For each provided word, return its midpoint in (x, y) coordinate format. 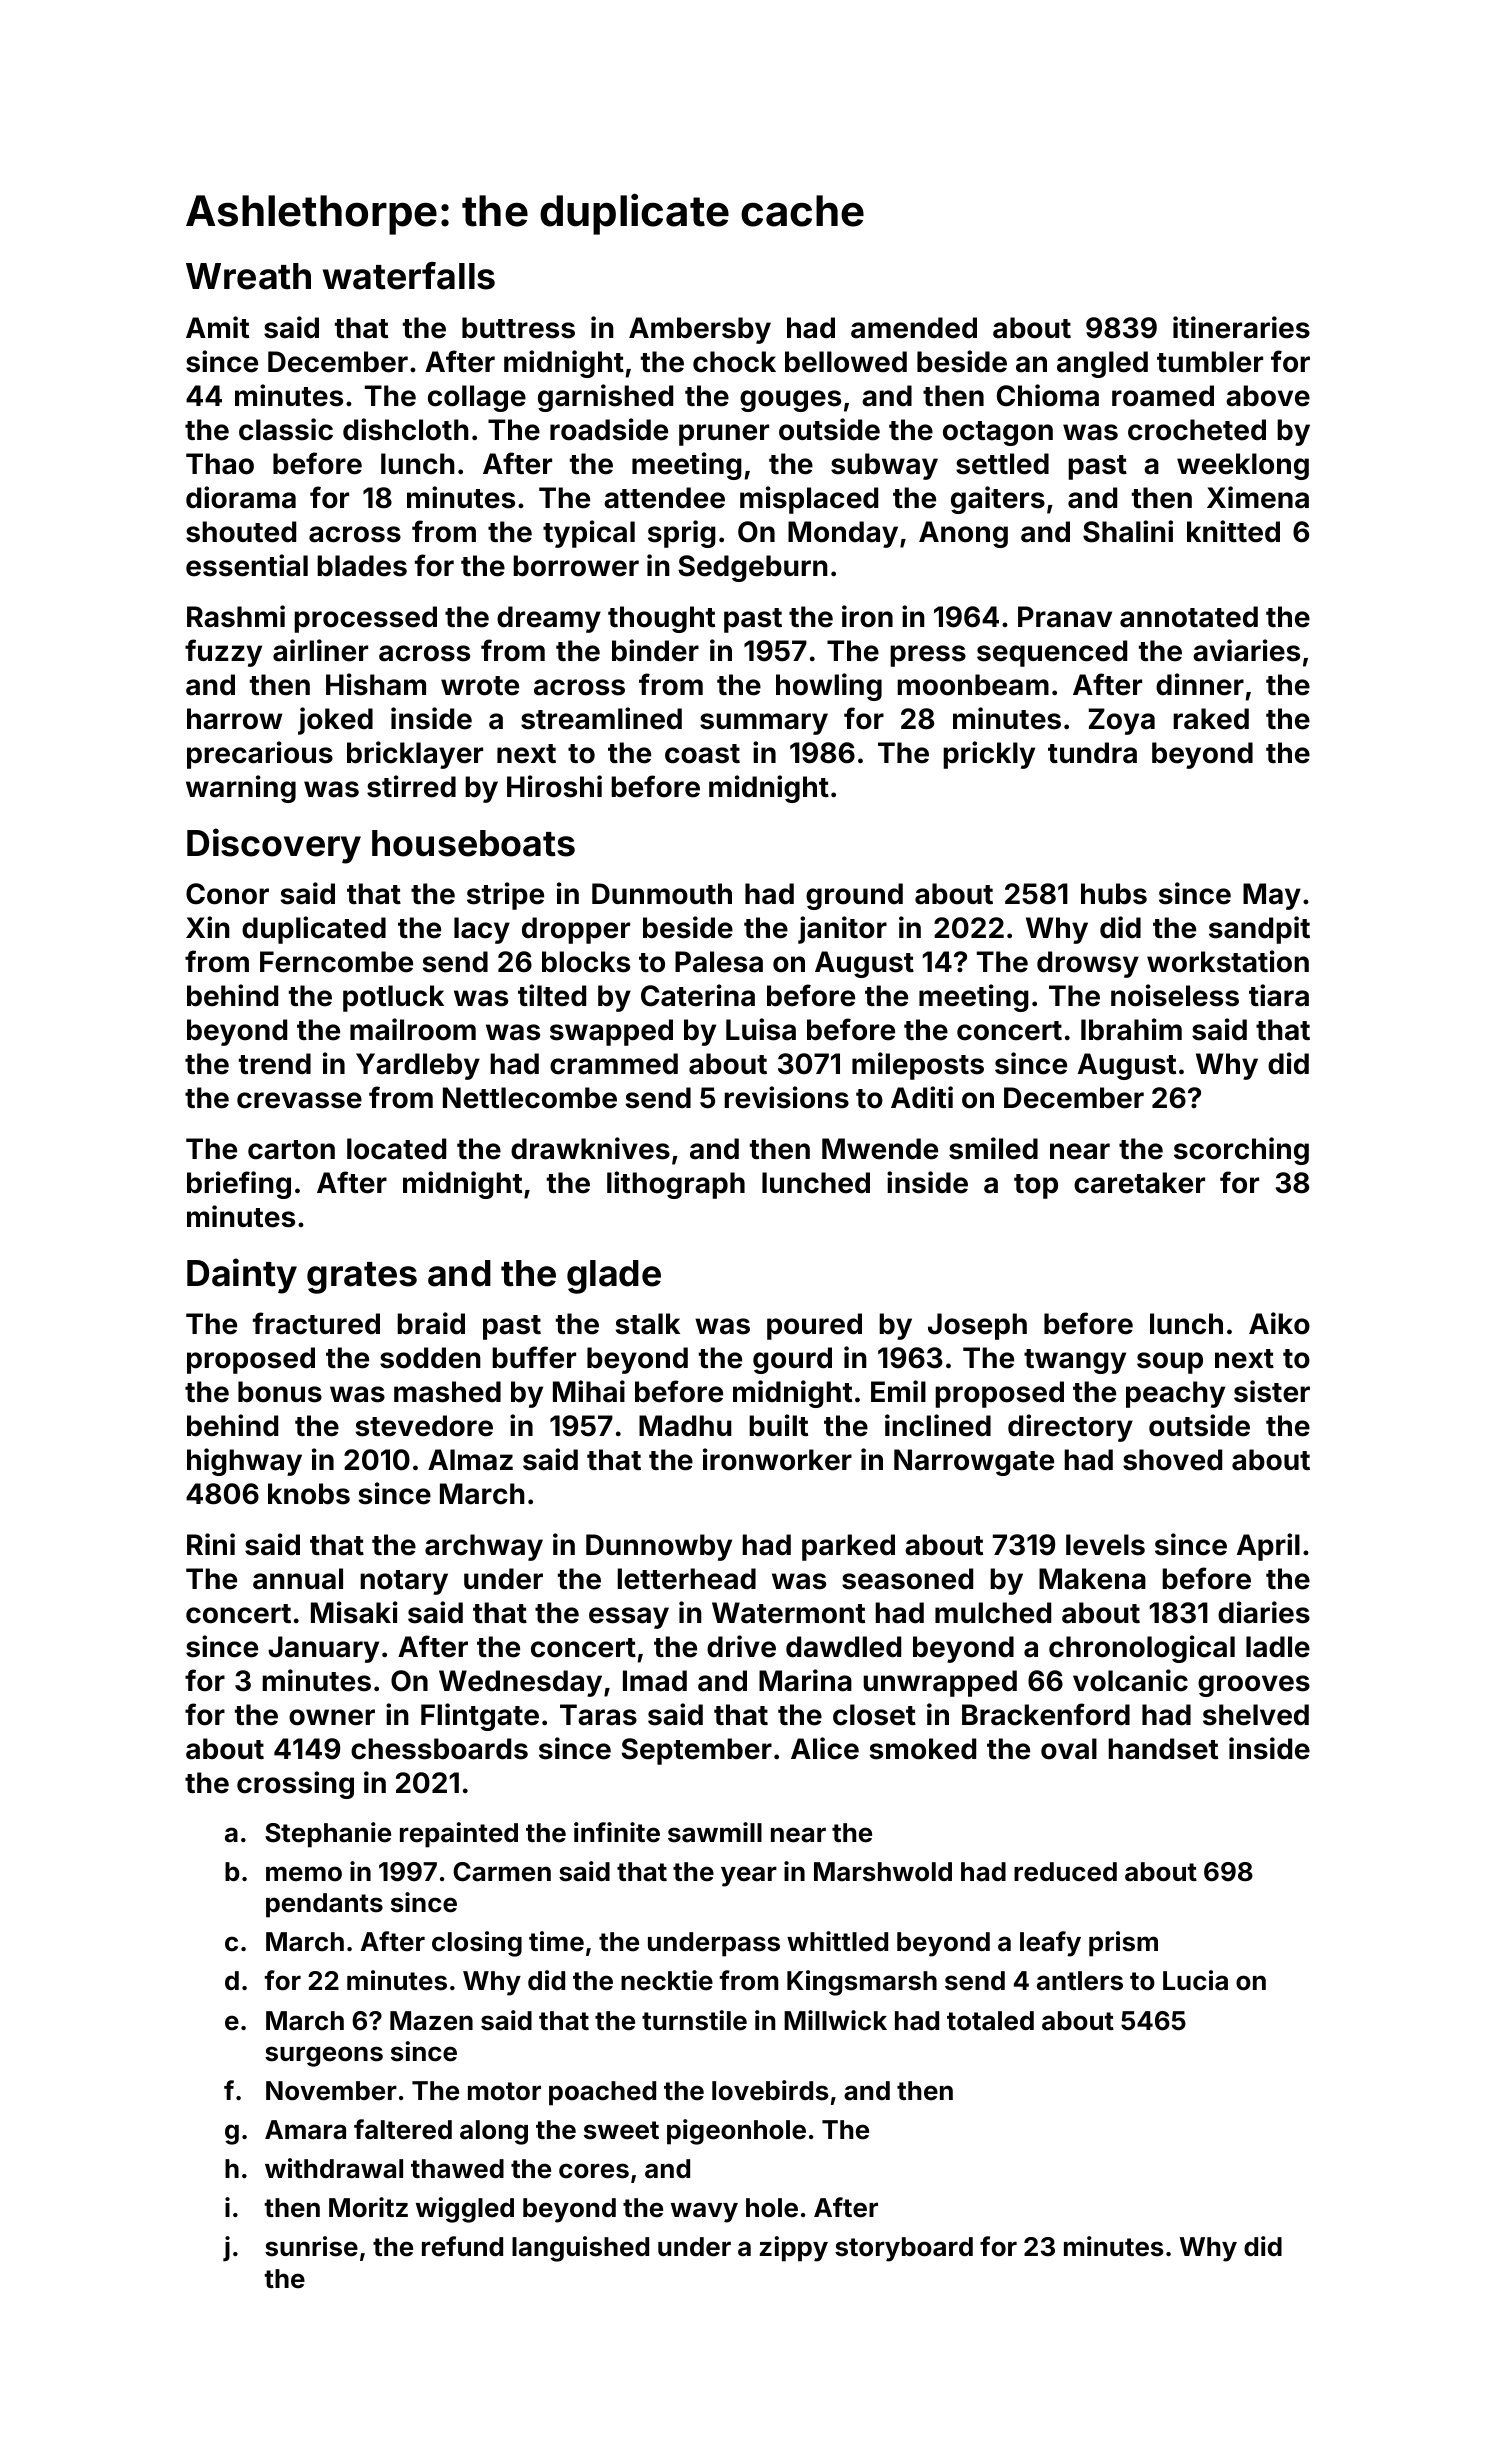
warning (241, 789)
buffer (534, 1357)
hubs (1114, 894)
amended (914, 328)
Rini (211, 1544)
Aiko (1279, 1323)
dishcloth (406, 429)
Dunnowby (659, 1547)
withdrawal (334, 2168)
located (396, 1149)
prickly (989, 755)
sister (1272, 1391)
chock (734, 362)
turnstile (694, 2020)
